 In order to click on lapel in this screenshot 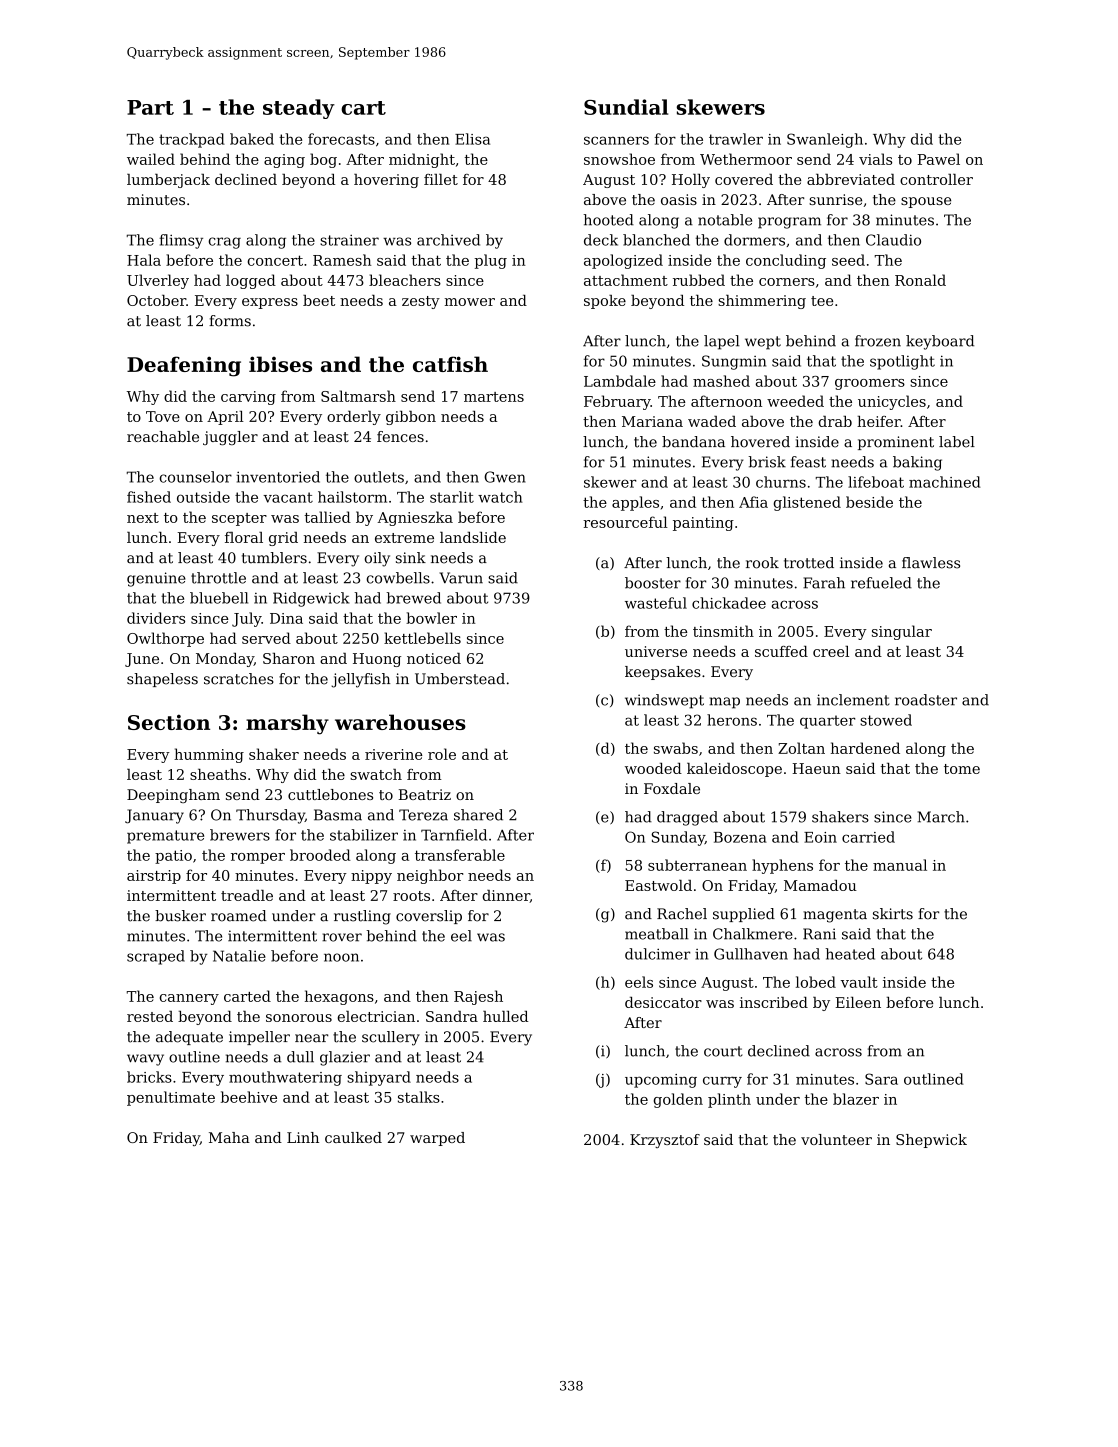, I will do `click(722, 342)`.
